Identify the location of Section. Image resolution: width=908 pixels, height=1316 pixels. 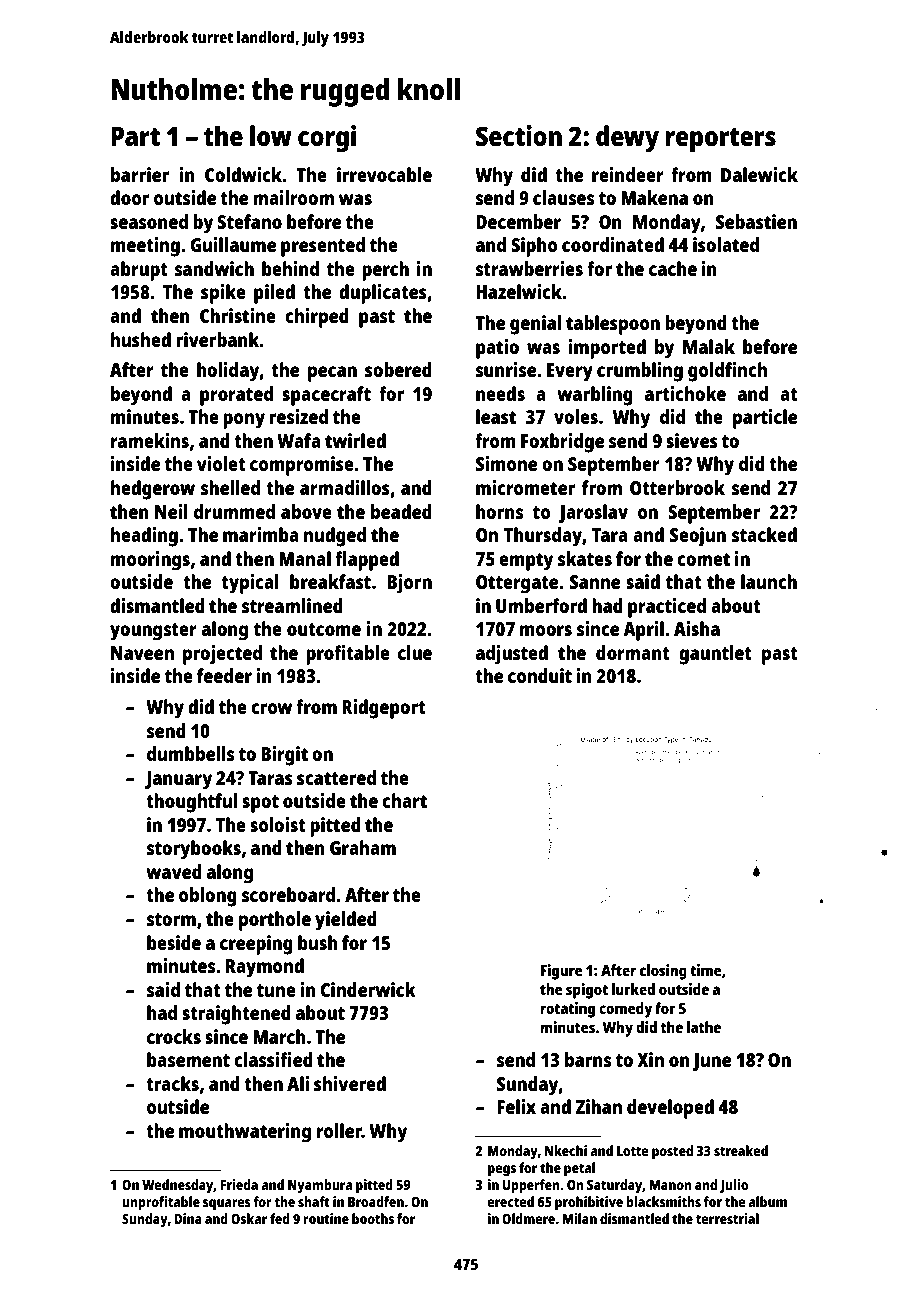
(519, 135).
